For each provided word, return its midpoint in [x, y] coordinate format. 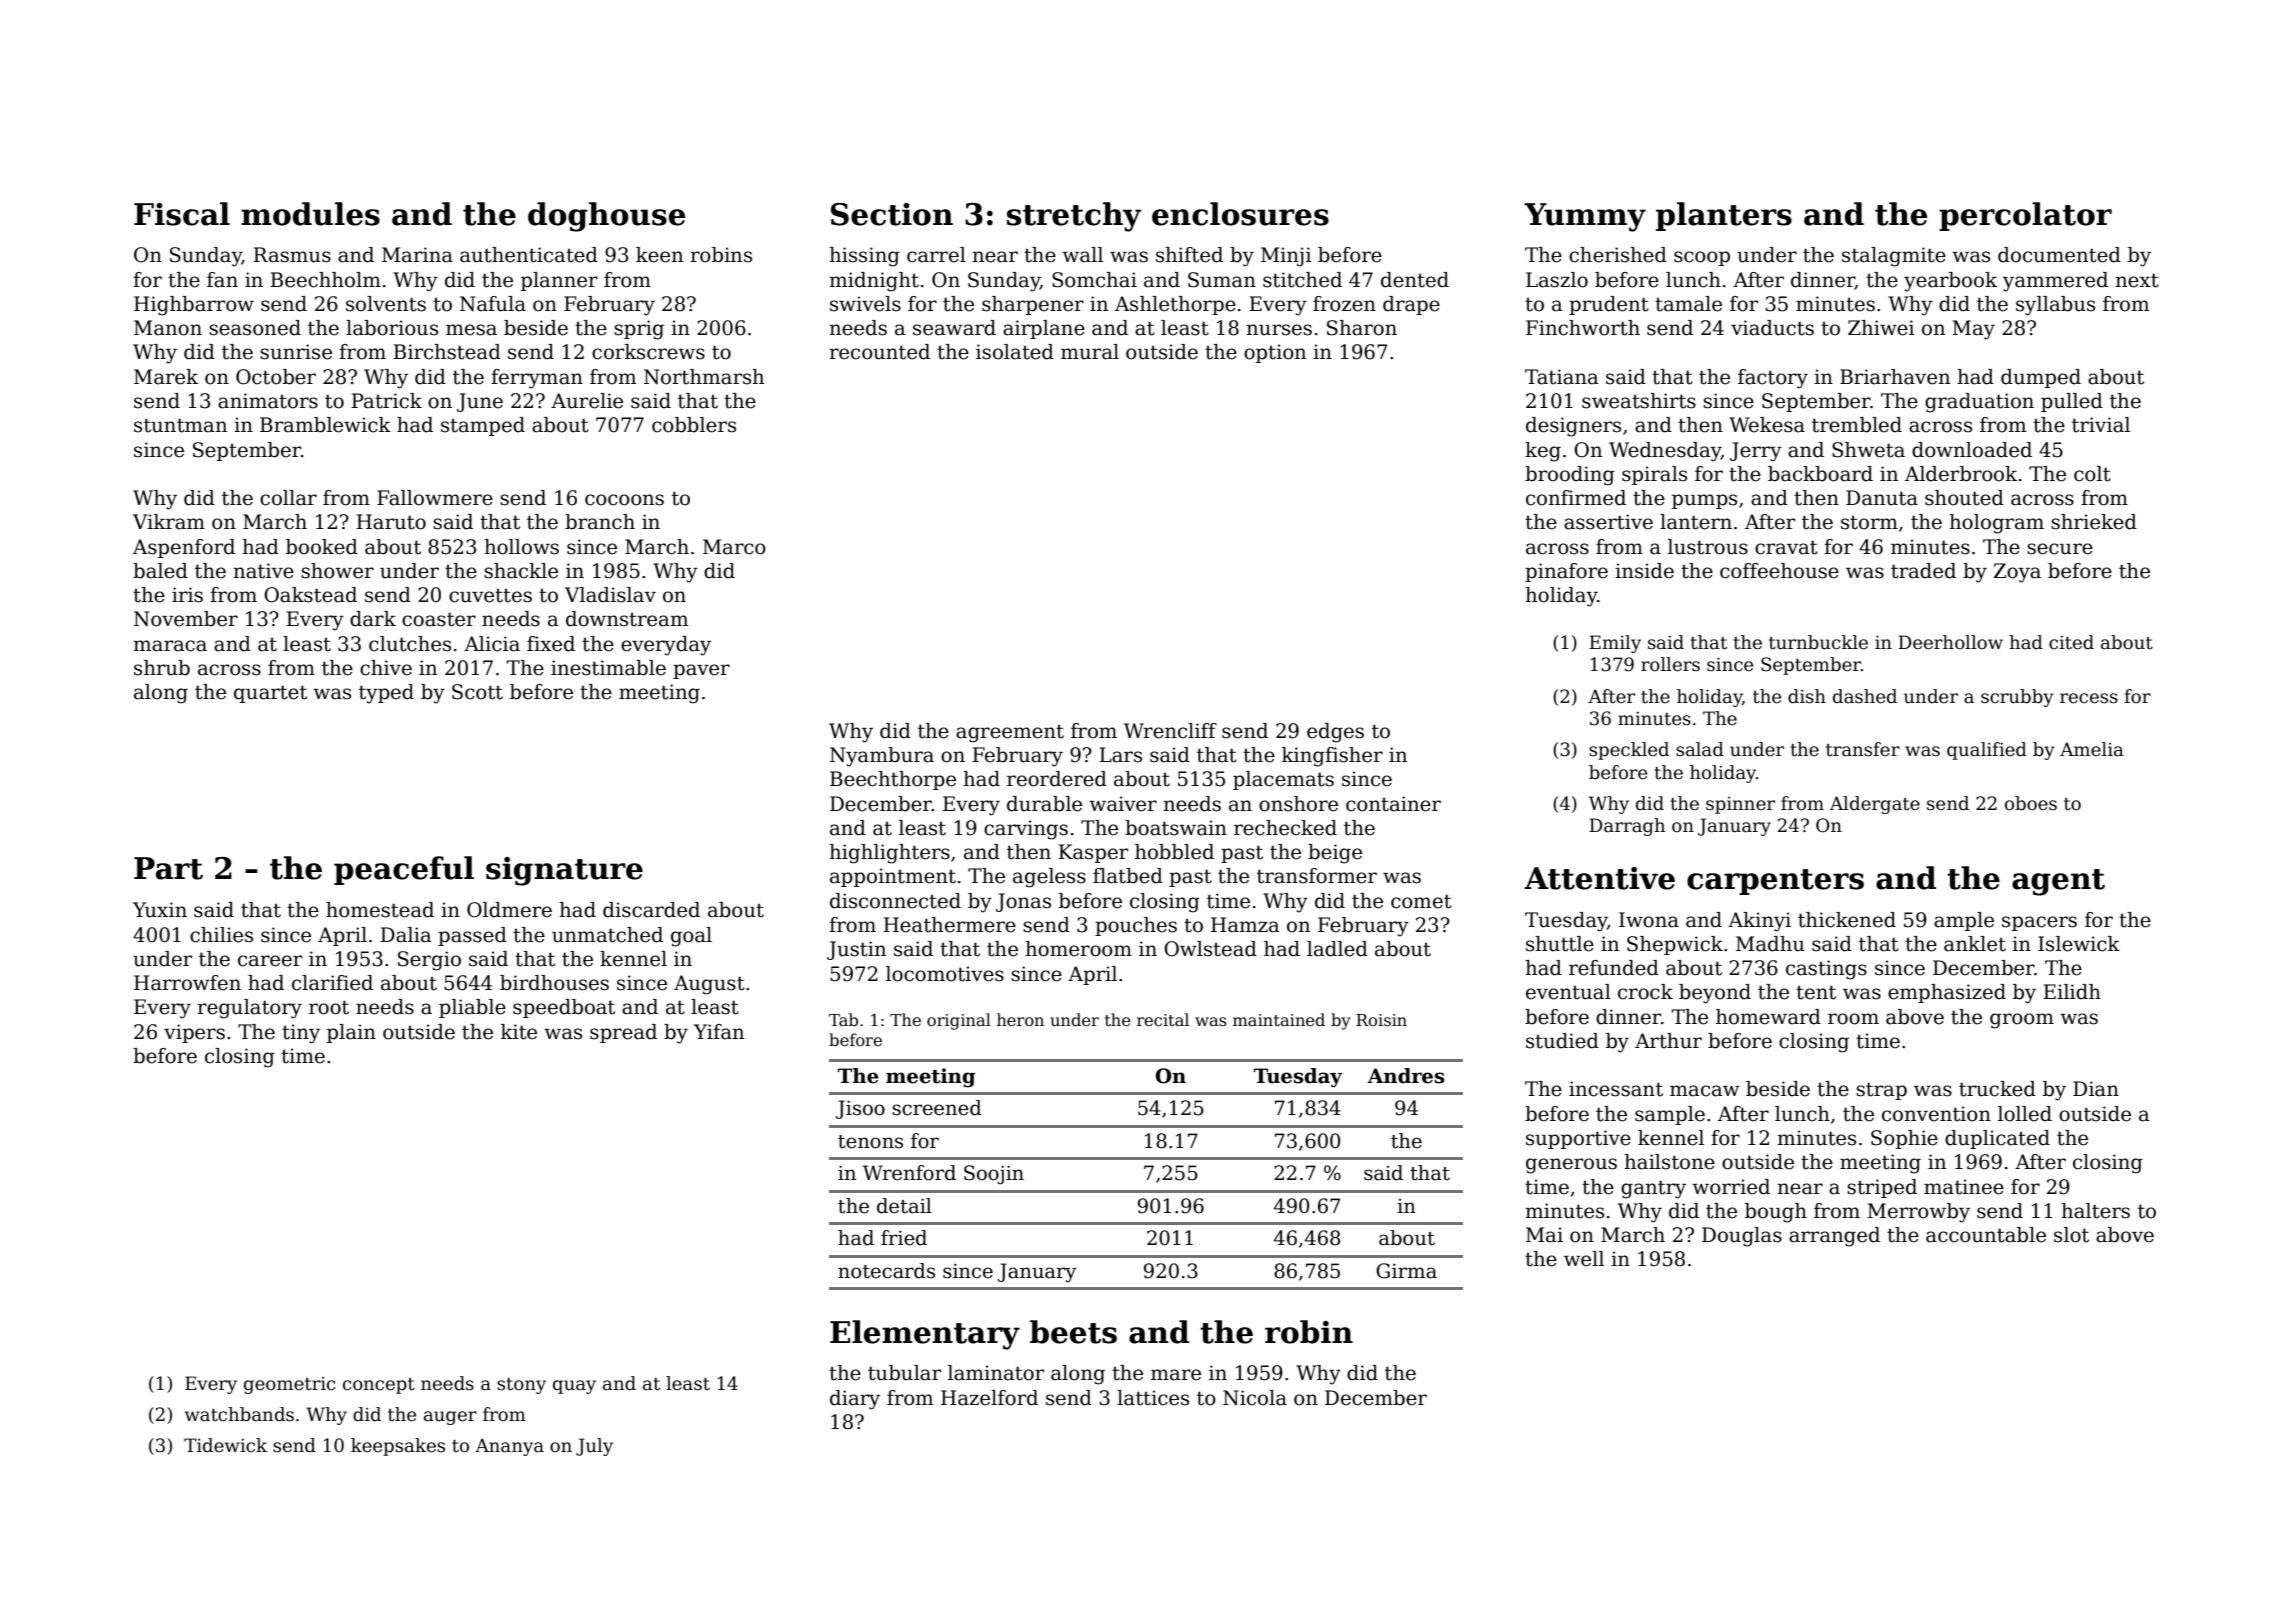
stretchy [1074, 217]
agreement [1010, 734]
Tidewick [225, 1445]
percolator [2025, 216]
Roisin [1381, 1020]
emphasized [1947, 993]
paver [701, 671]
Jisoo [860, 1109]
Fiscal [182, 214]
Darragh [1627, 827]
